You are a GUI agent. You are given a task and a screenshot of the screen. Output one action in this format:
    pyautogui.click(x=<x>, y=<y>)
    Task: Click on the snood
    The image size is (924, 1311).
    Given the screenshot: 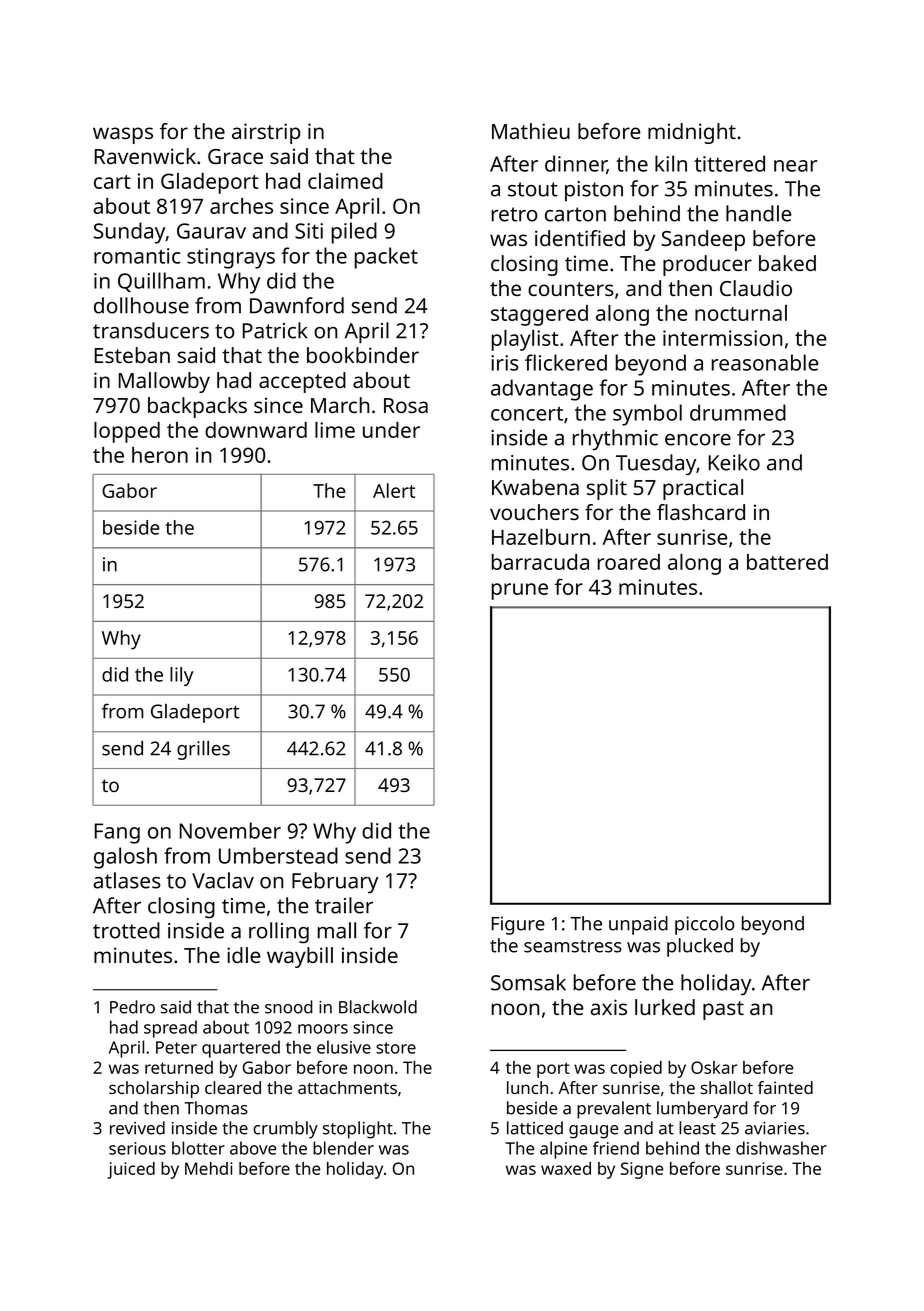 What is the action you would take?
    pyautogui.click(x=289, y=1007)
